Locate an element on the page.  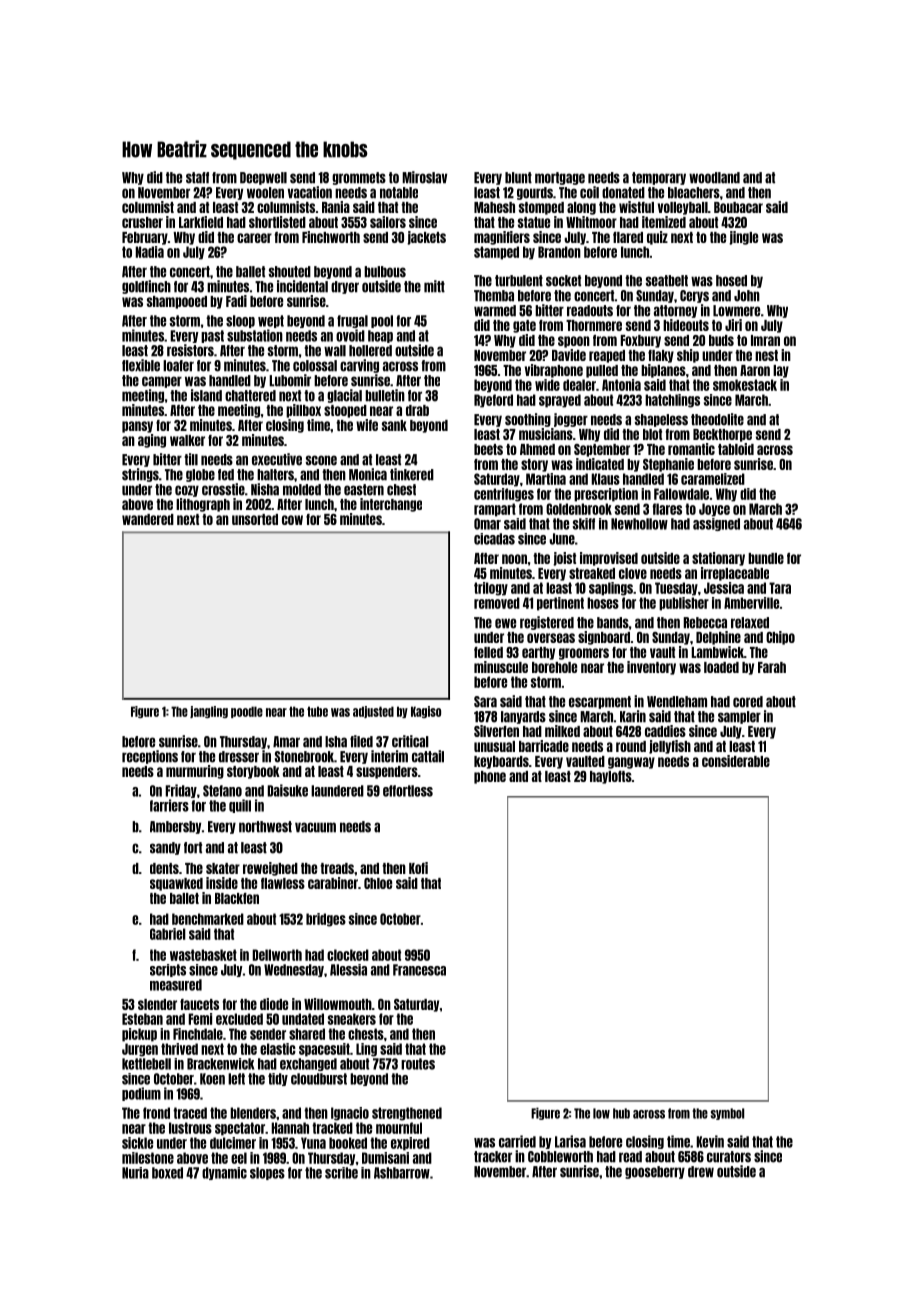
Kevin is located at coordinates (710, 1141).
